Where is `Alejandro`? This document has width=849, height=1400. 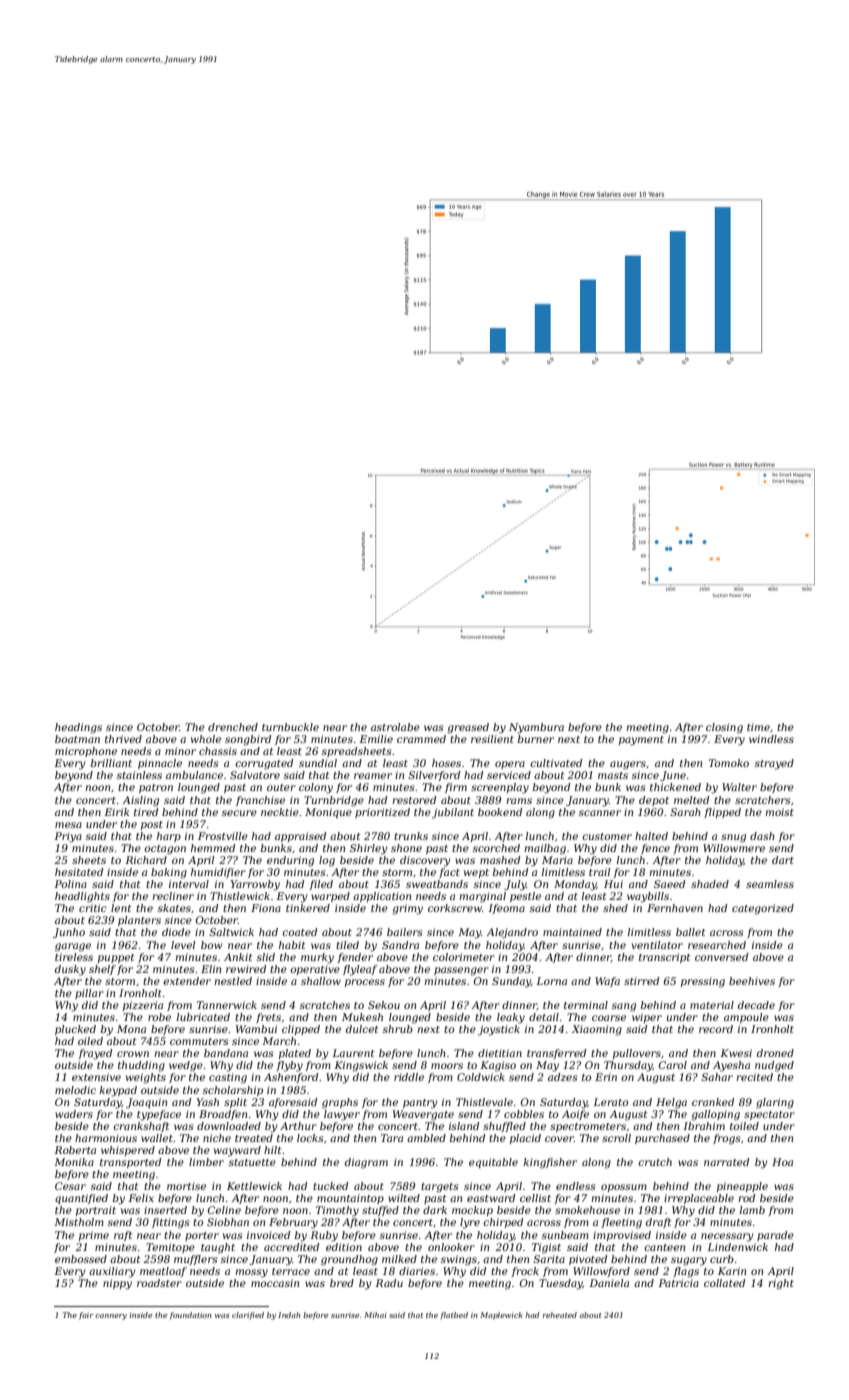
Alejandro is located at coordinates (512, 933).
